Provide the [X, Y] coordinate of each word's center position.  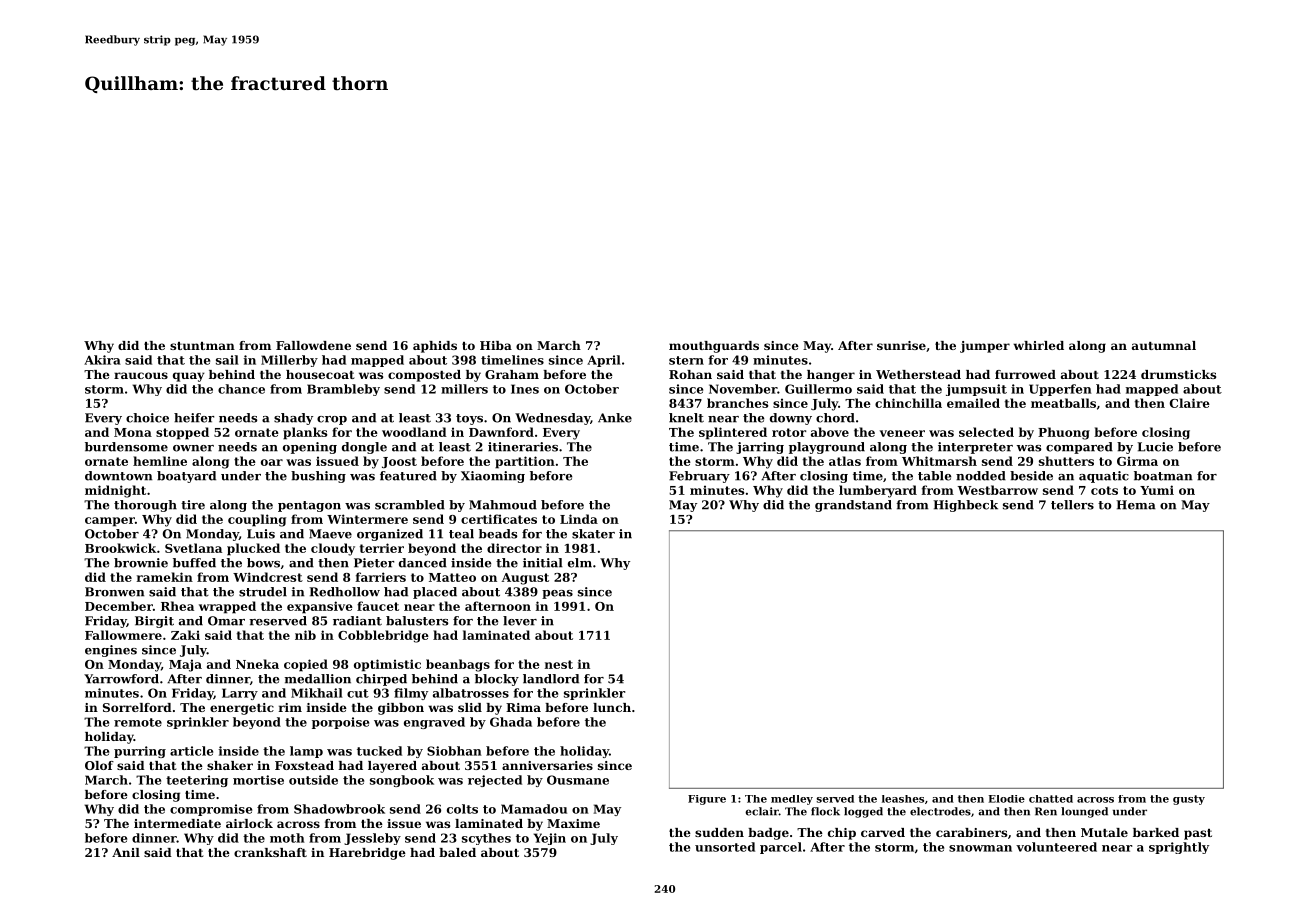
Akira [102, 360]
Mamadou [534, 809]
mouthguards [714, 347]
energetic [242, 709]
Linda [579, 519]
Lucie [1155, 447]
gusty [1189, 800]
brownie [141, 563]
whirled [1038, 345]
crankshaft [270, 852]
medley [792, 800]
